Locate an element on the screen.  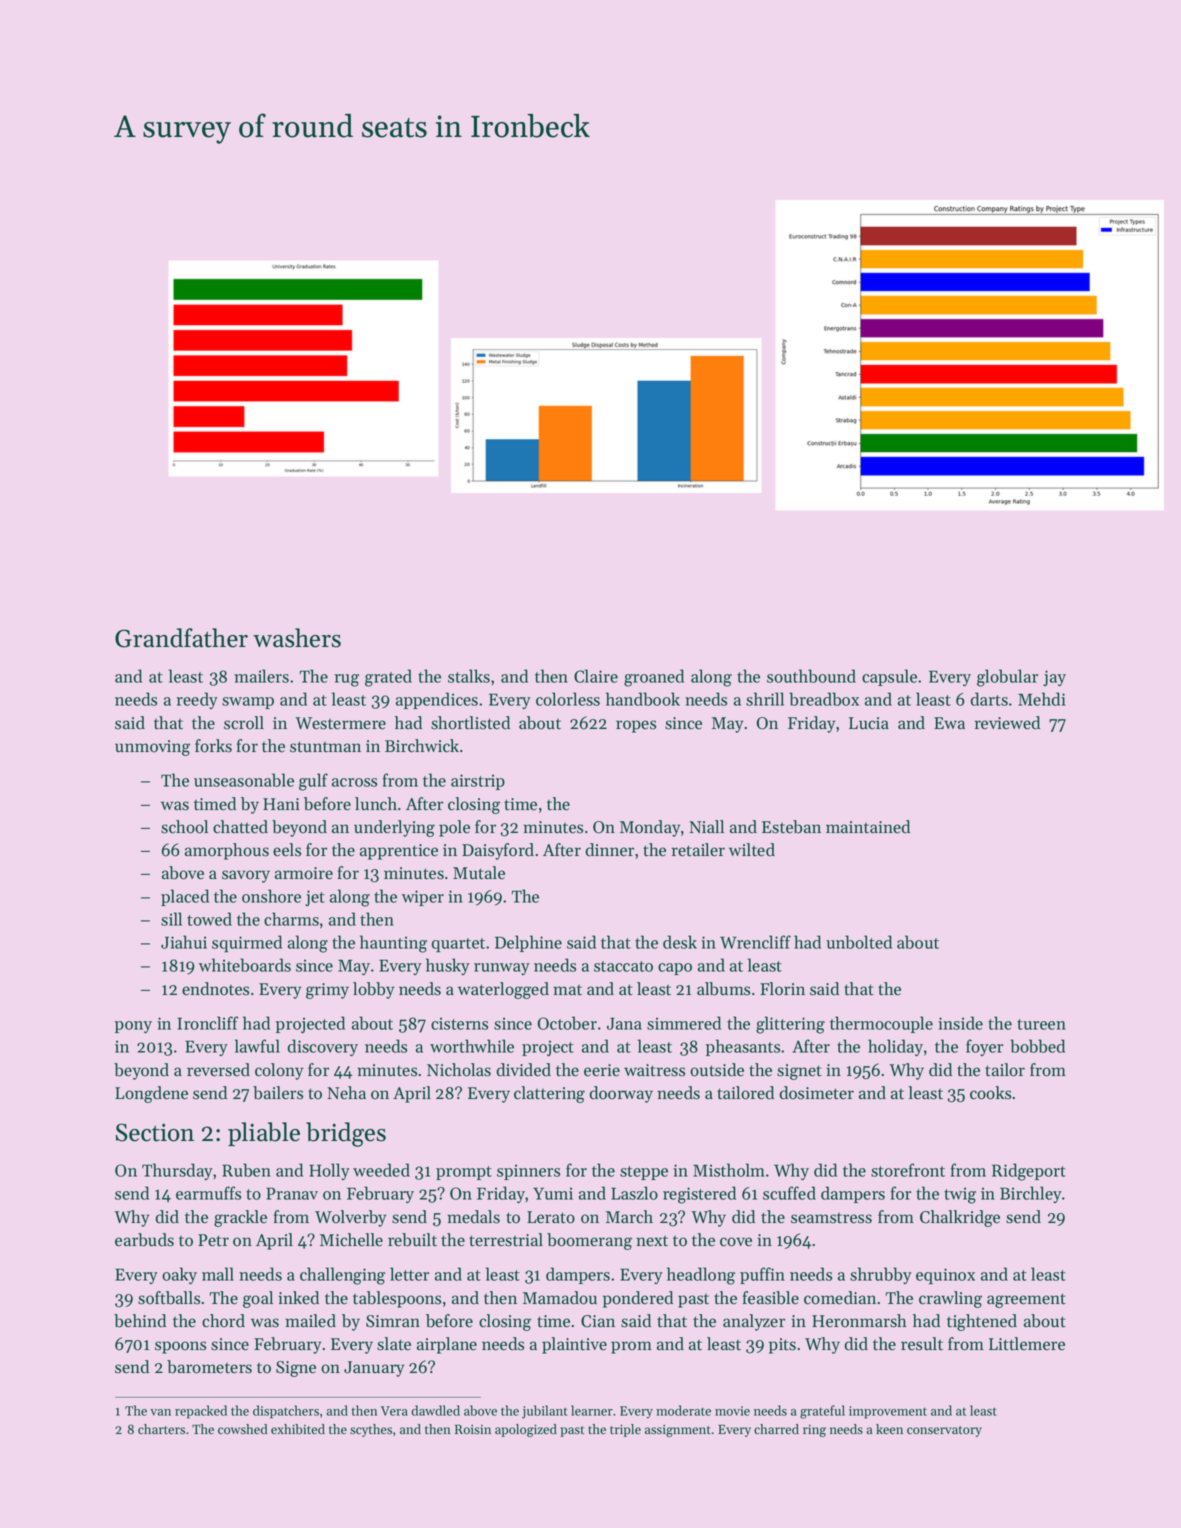
washers is located at coordinates (297, 638).
